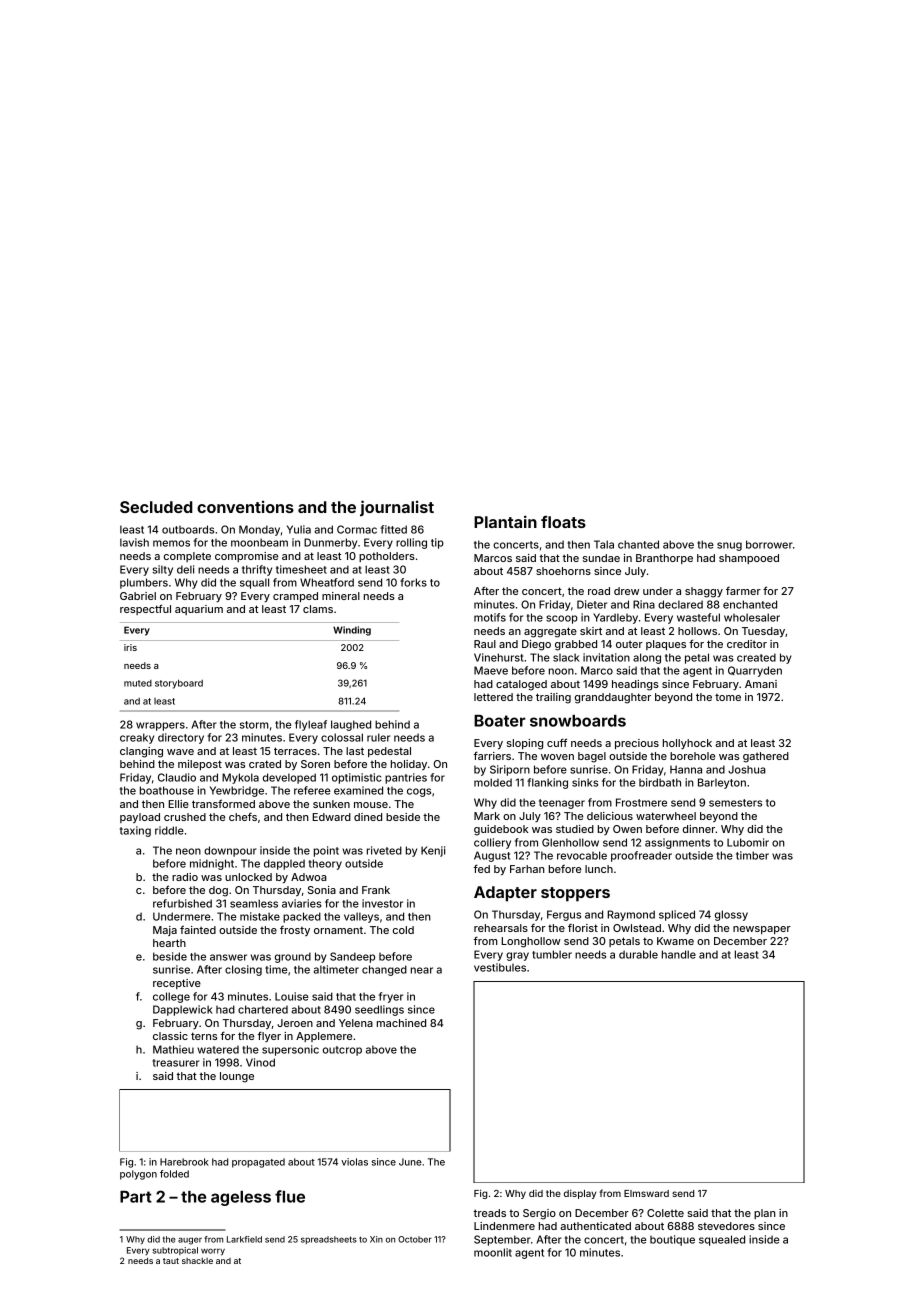 Image resolution: width=924 pixels, height=1308 pixels. Describe the element at coordinates (397, 508) in the image. I see `journalist` at that location.
